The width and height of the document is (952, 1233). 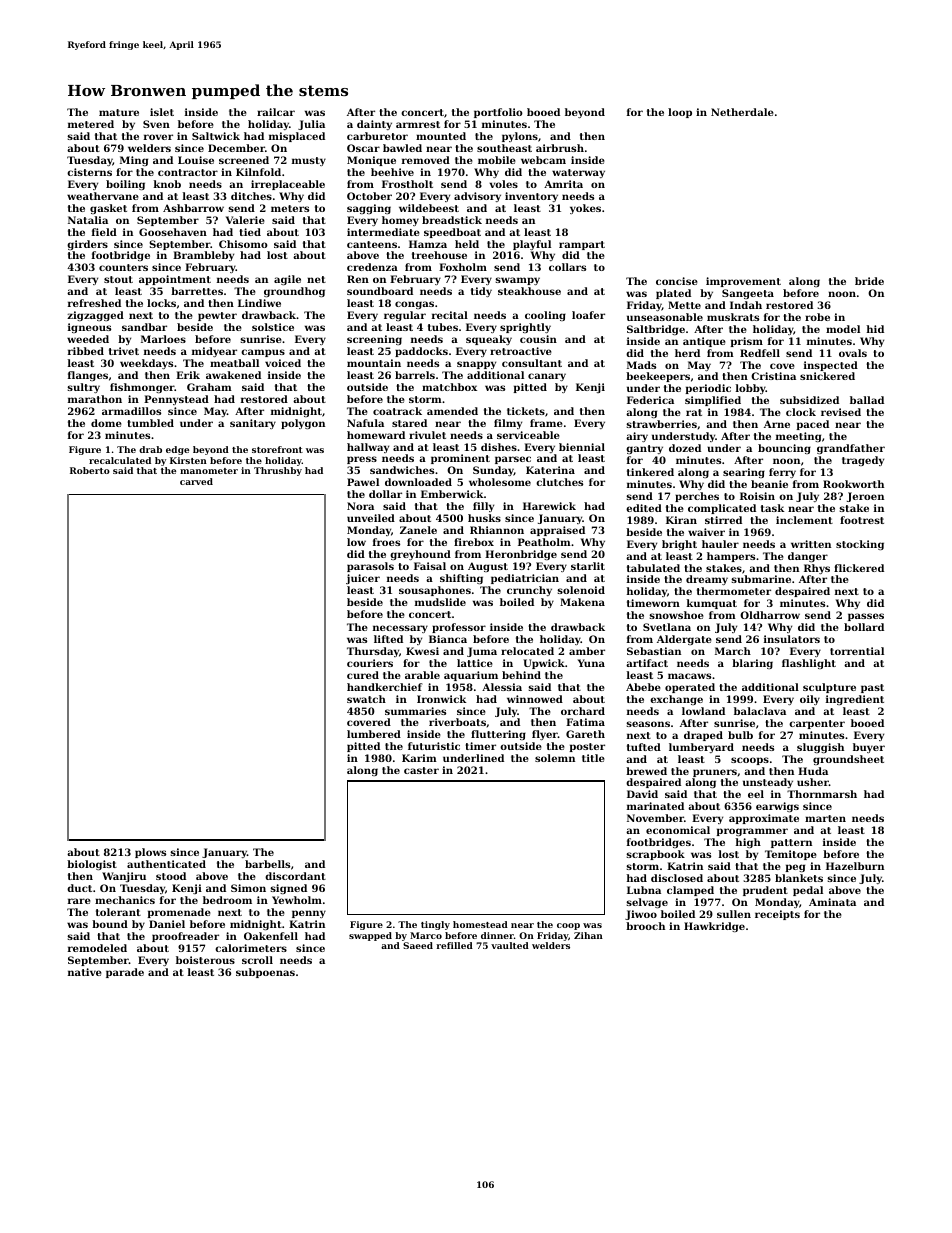 What do you see at coordinates (867, 400) in the document?
I see `ballad` at bounding box center [867, 400].
